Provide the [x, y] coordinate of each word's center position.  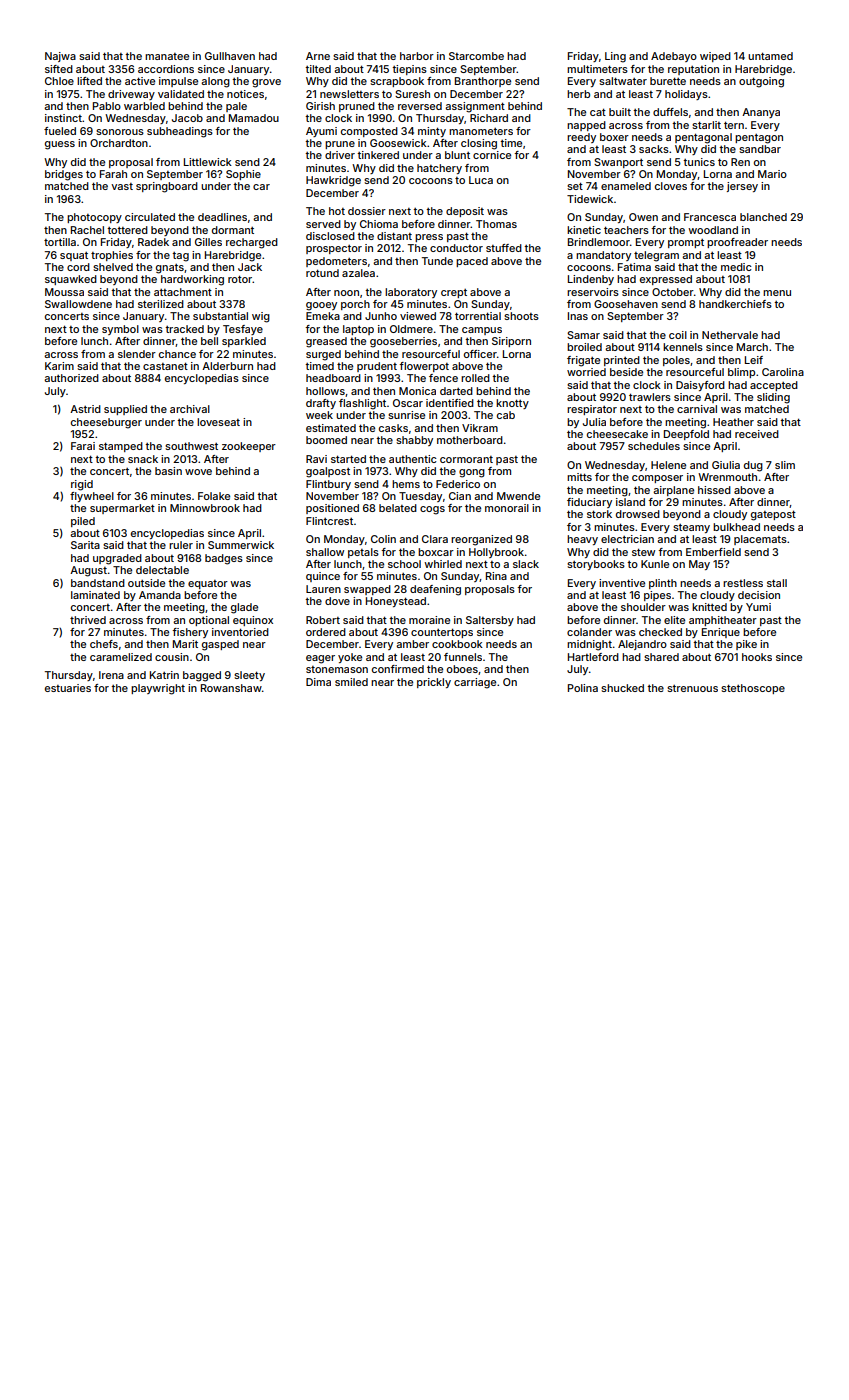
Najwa [60, 57]
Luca [481, 180]
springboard [167, 187]
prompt [686, 243]
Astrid [85, 409]
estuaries [68, 688]
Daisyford [700, 386]
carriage [475, 683]
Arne [318, 56]
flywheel [92, 497]
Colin [383, 539]
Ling [615, 57]
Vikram [480, 428]
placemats [760, 540]
